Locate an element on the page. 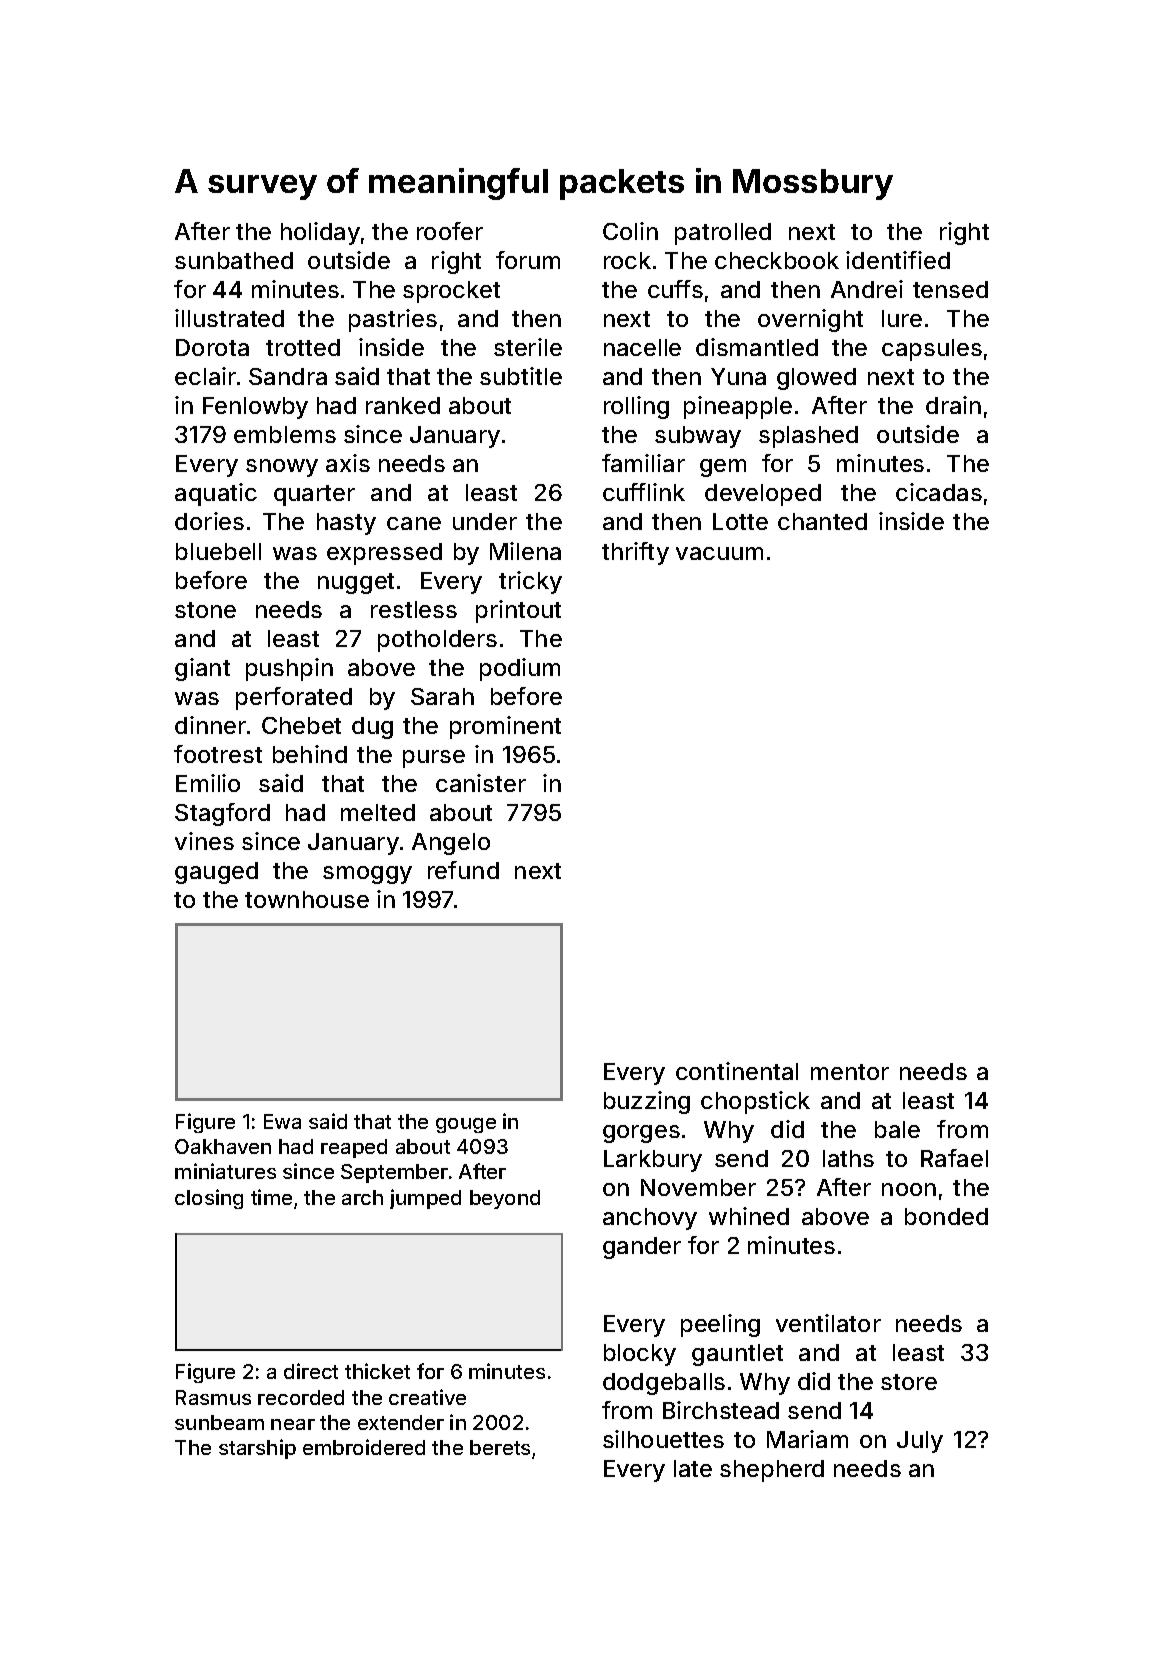 The width and height of the page is (1165, 1654). Ewa is located at coordinates (282, 1121).
